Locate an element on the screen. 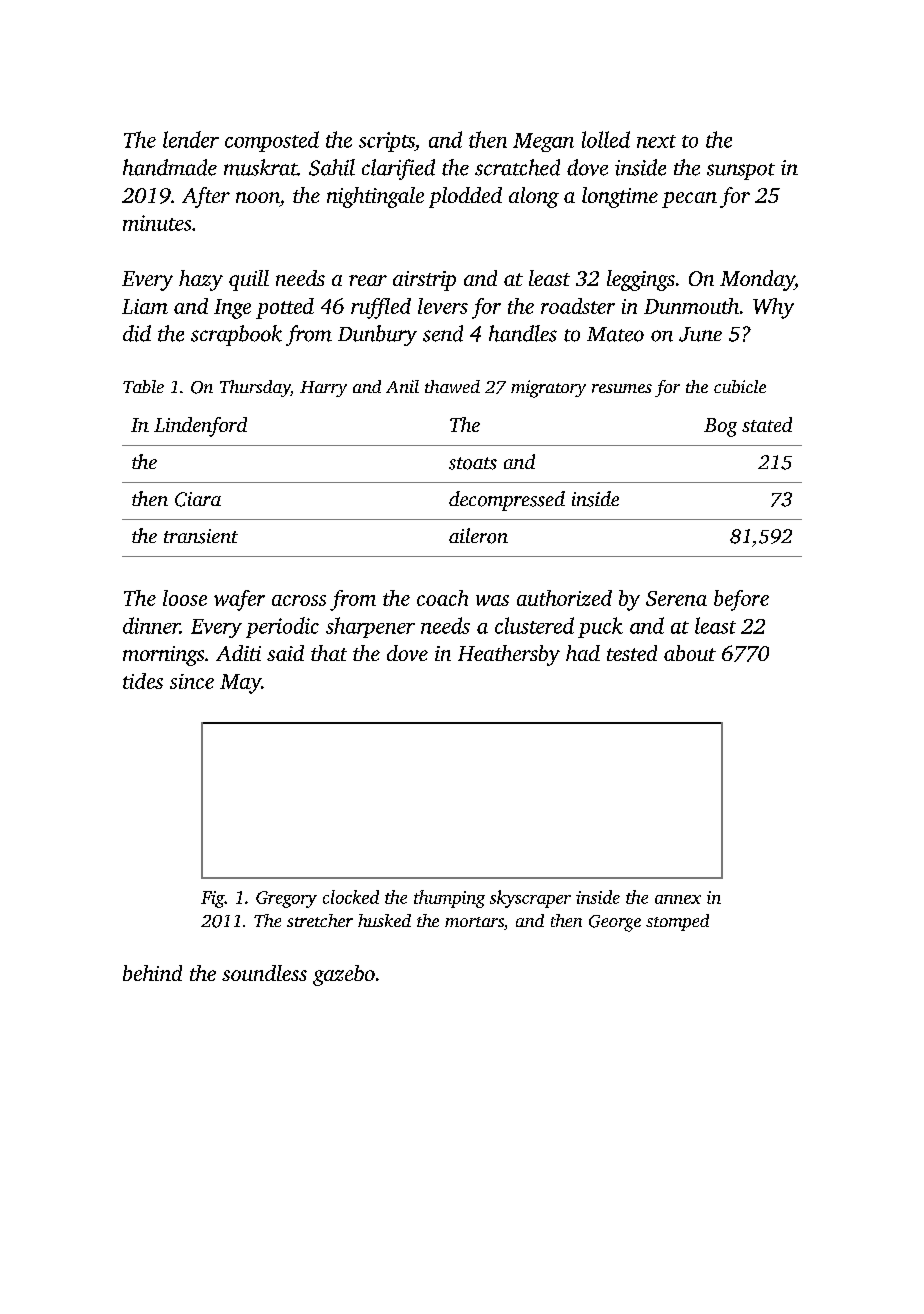 The image size is (924, 1314). longtime is located at coordinates (620, 197).
